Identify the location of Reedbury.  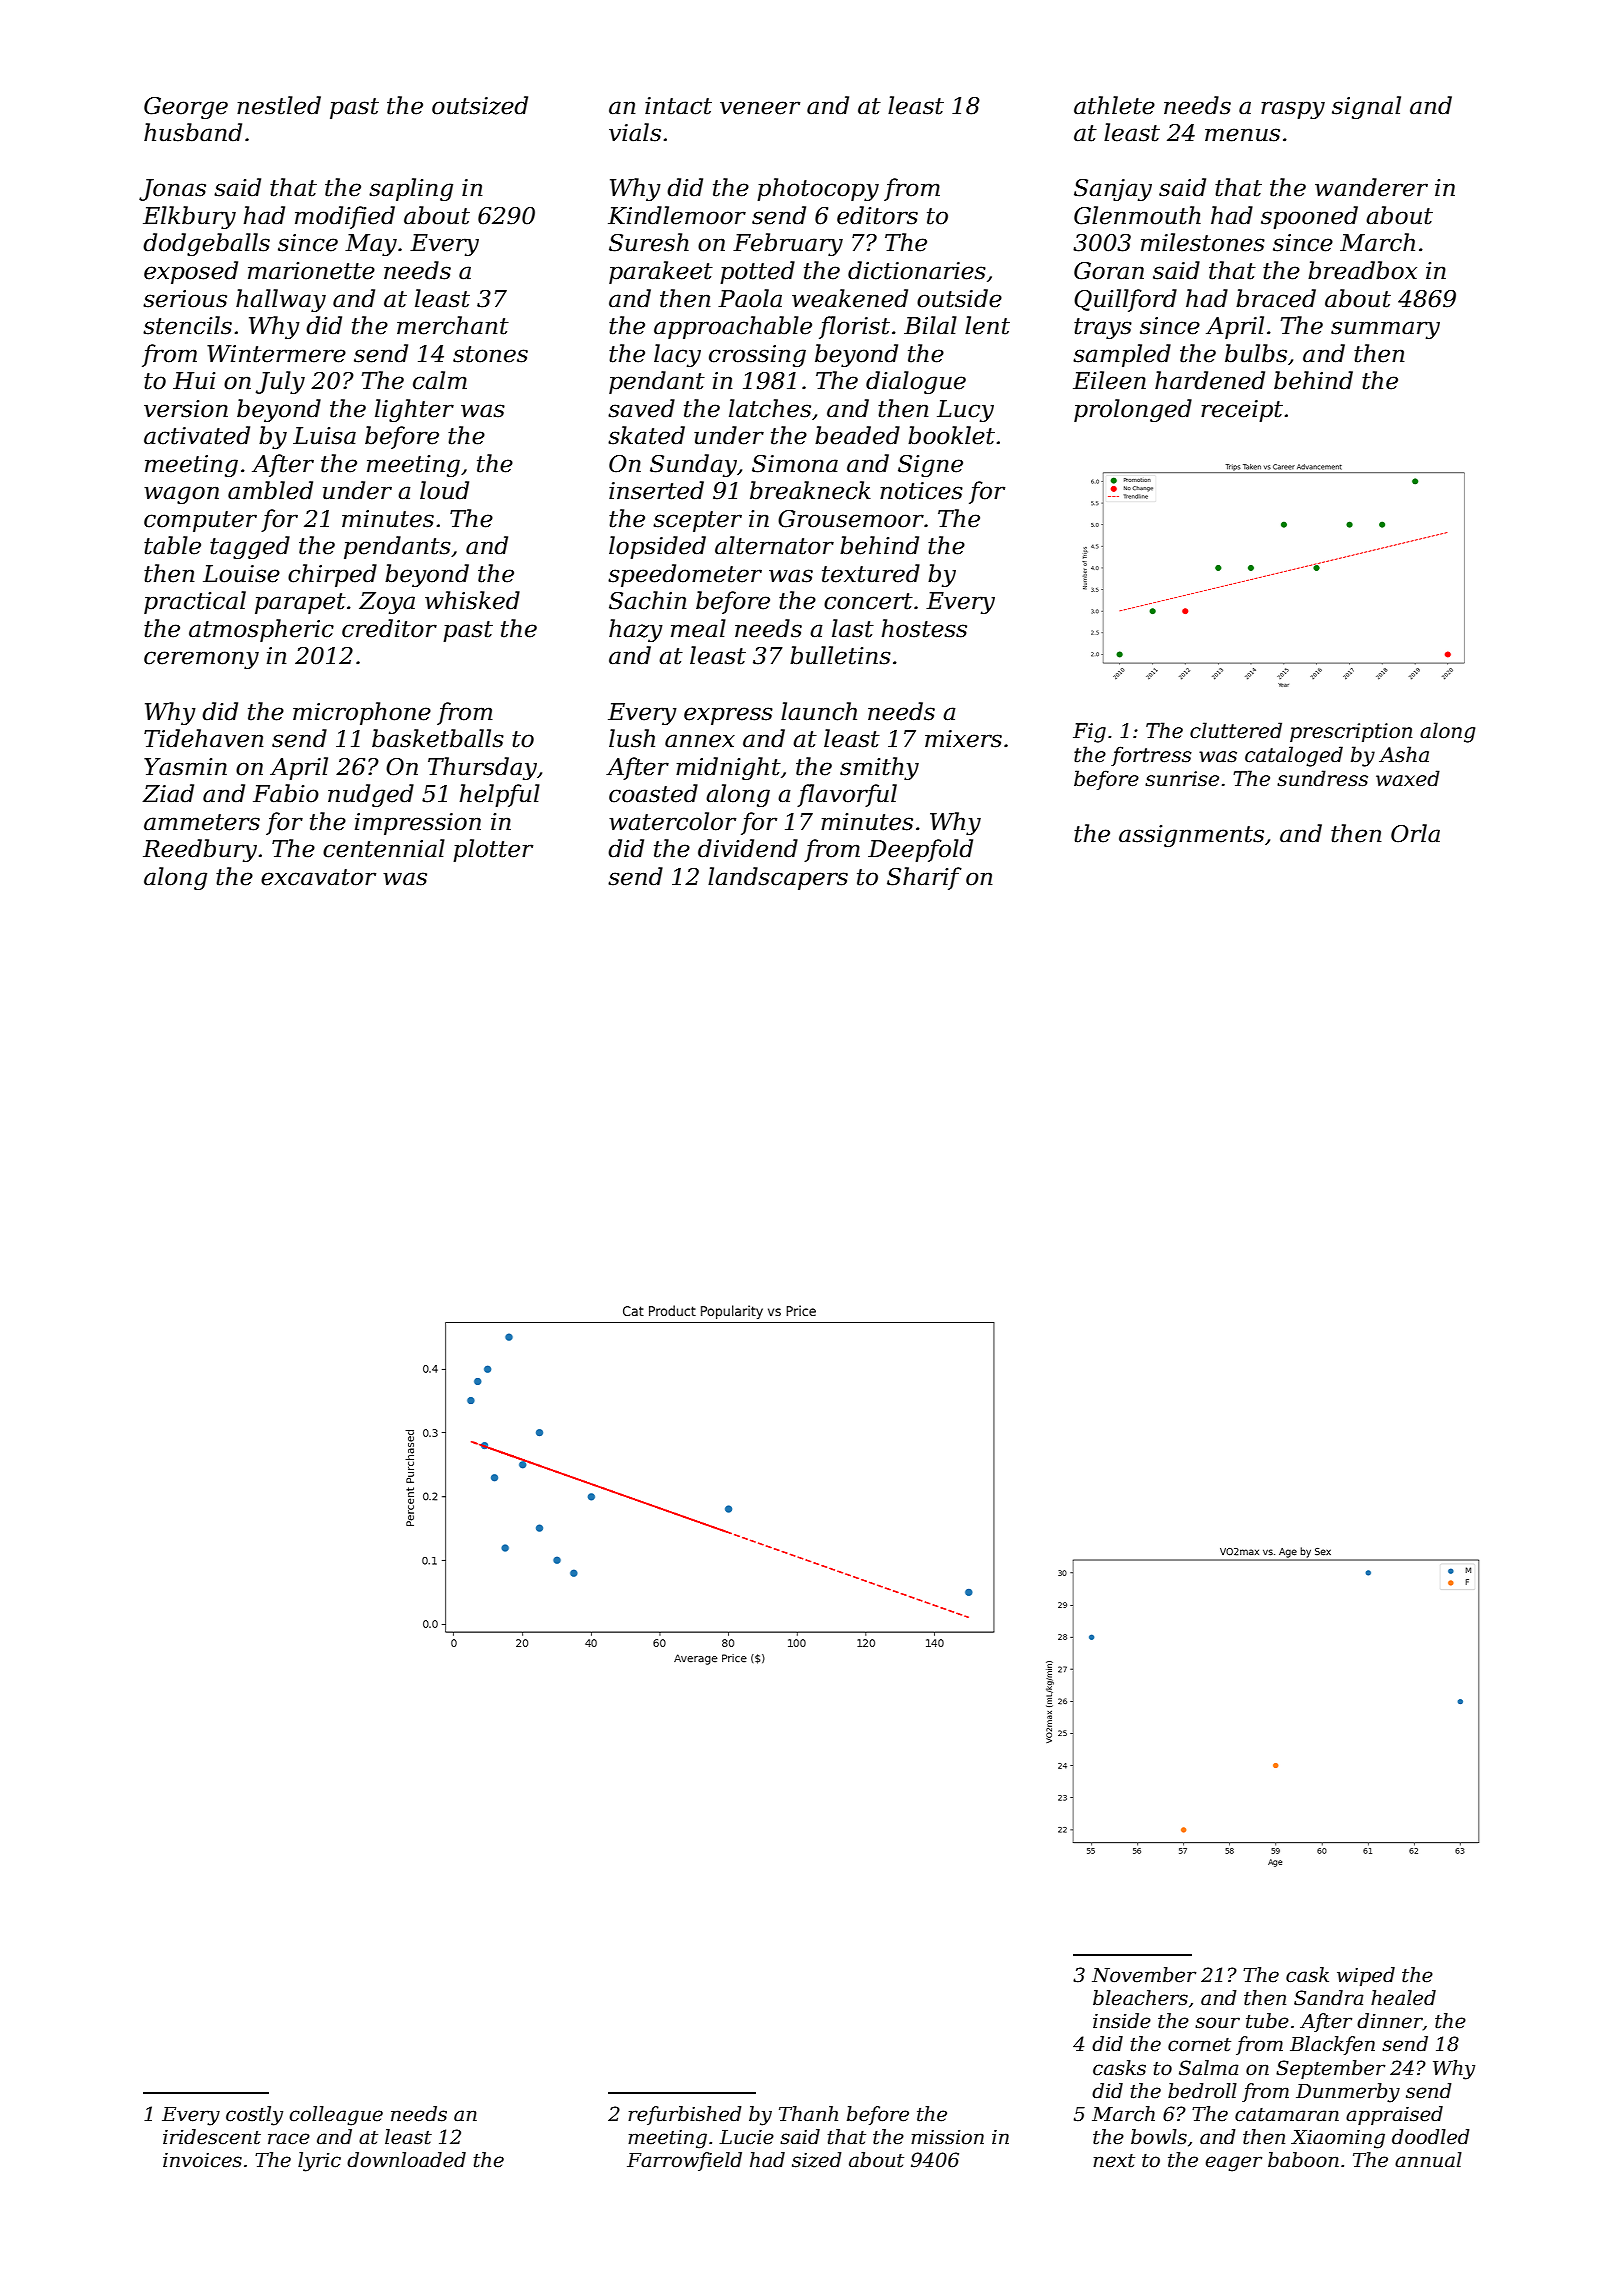
(200, 850).
